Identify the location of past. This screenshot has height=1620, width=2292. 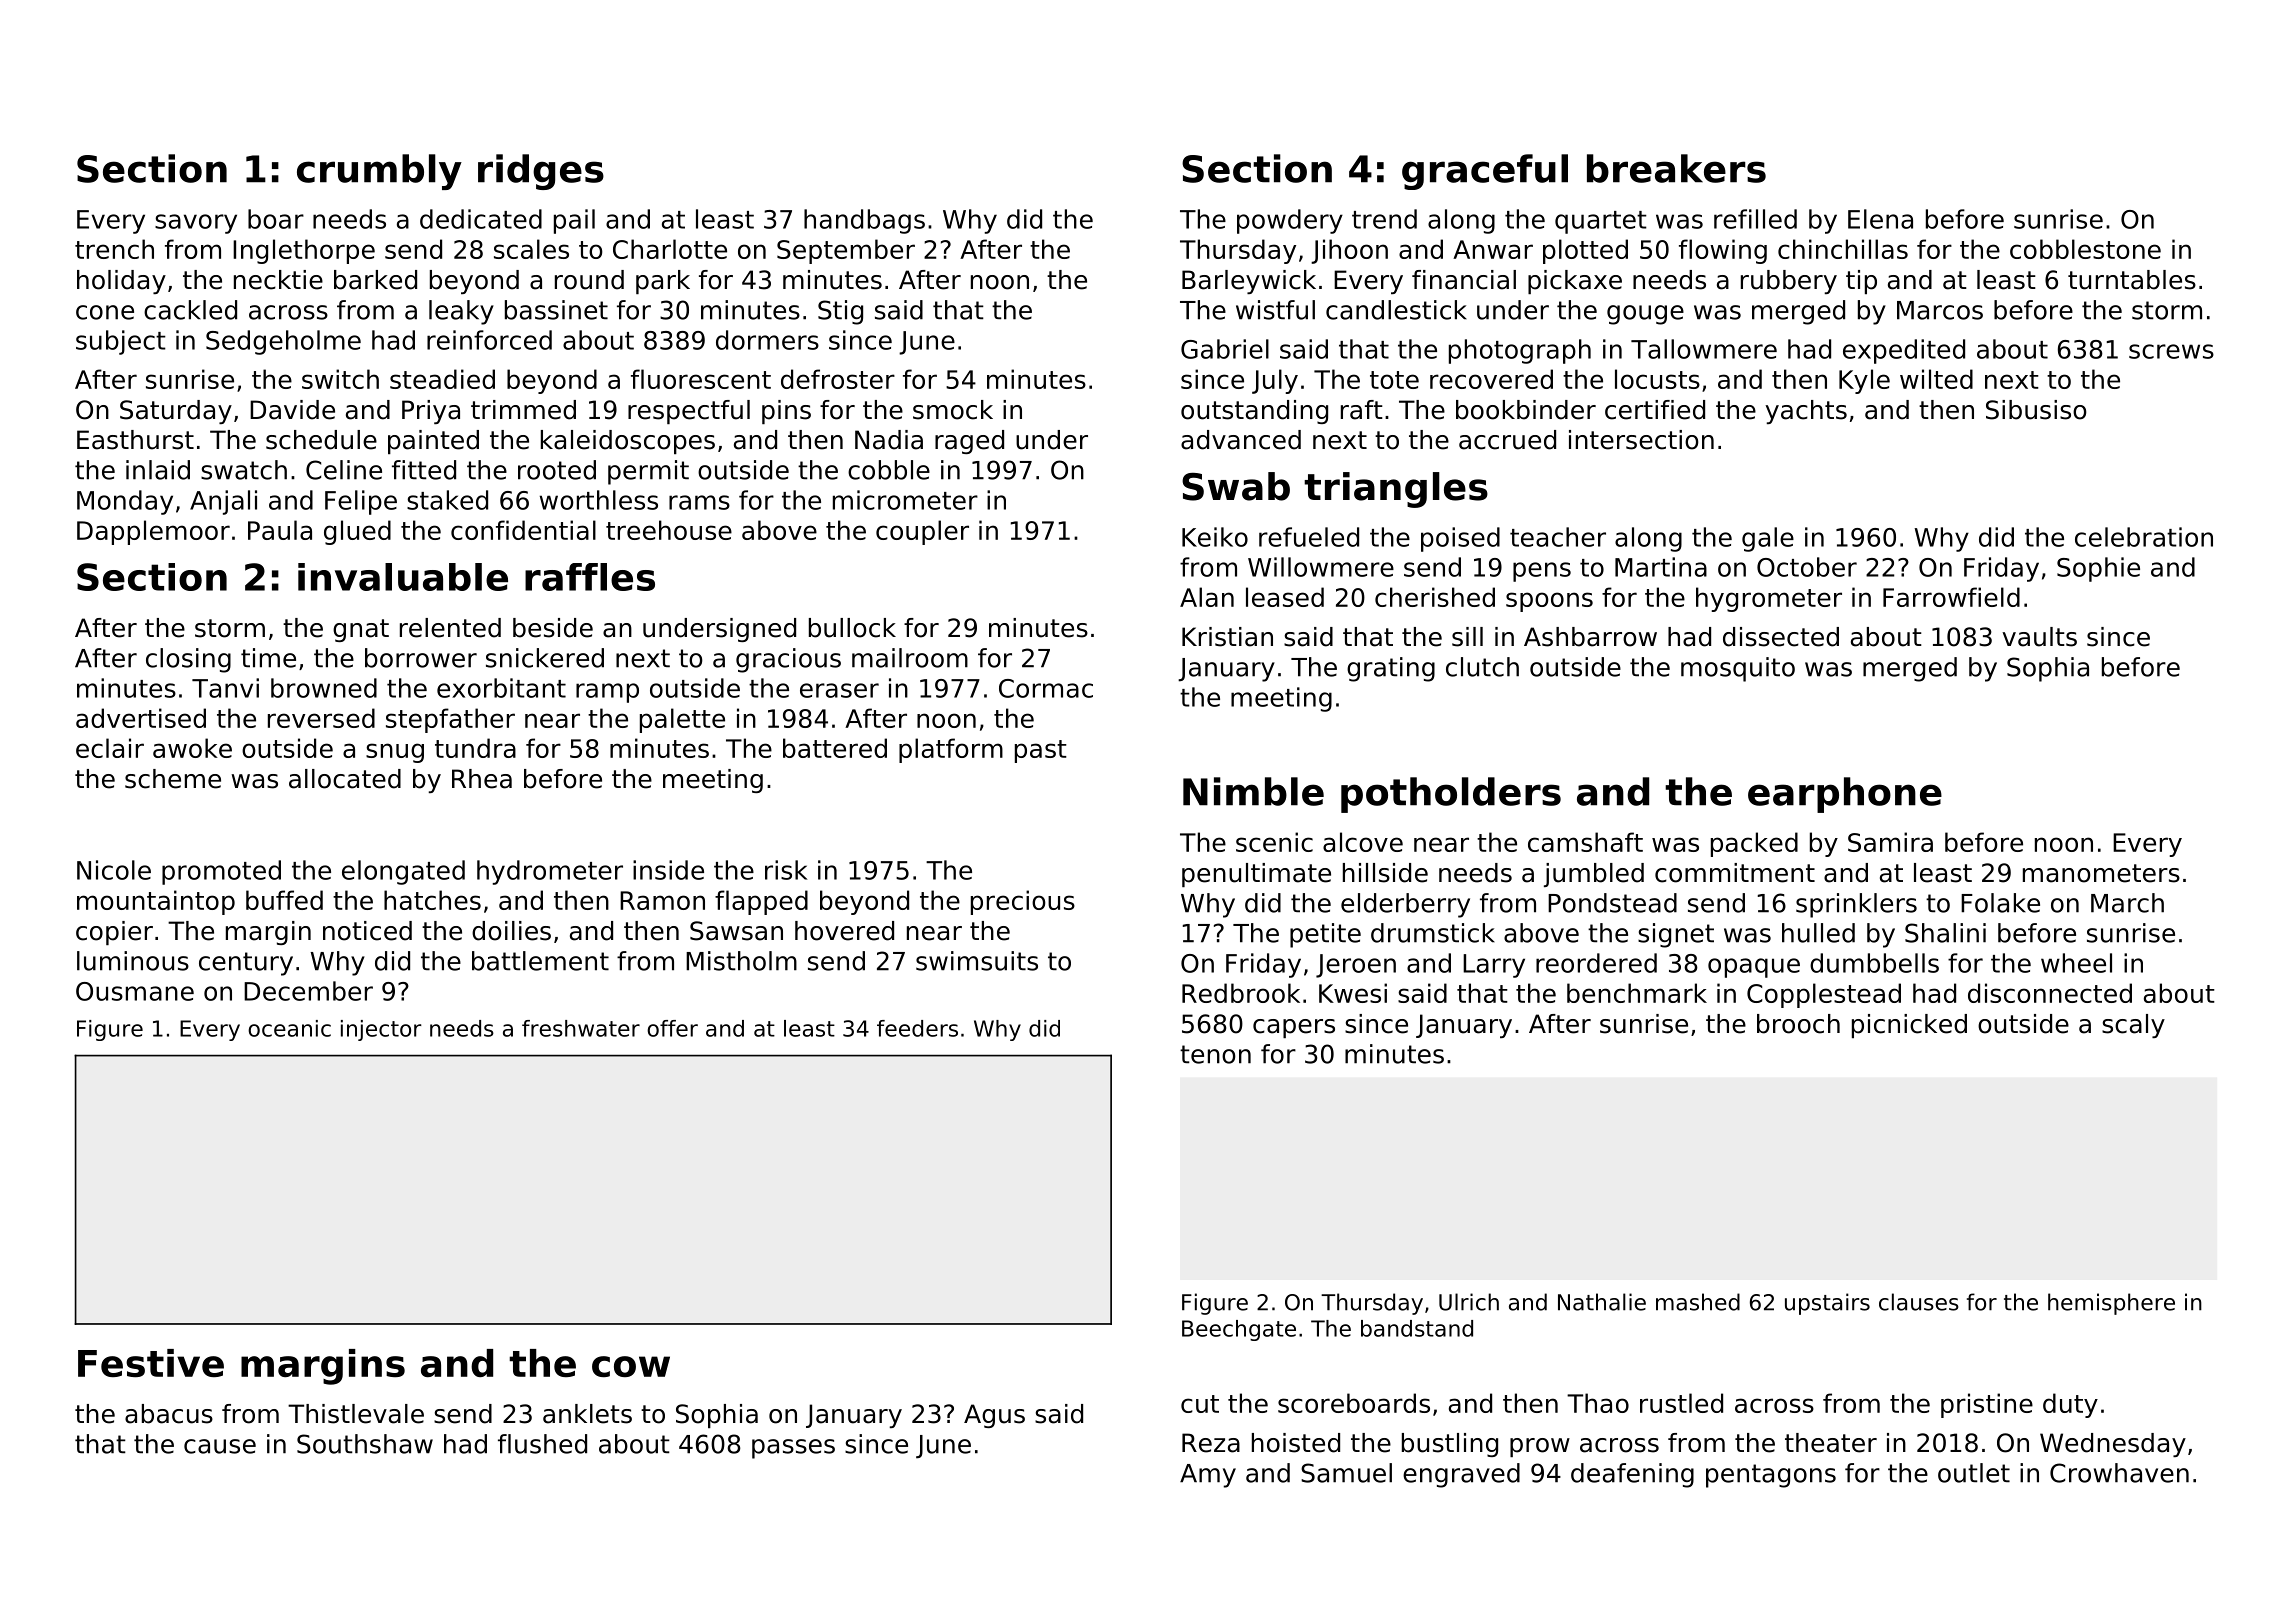
(1041, 751).
